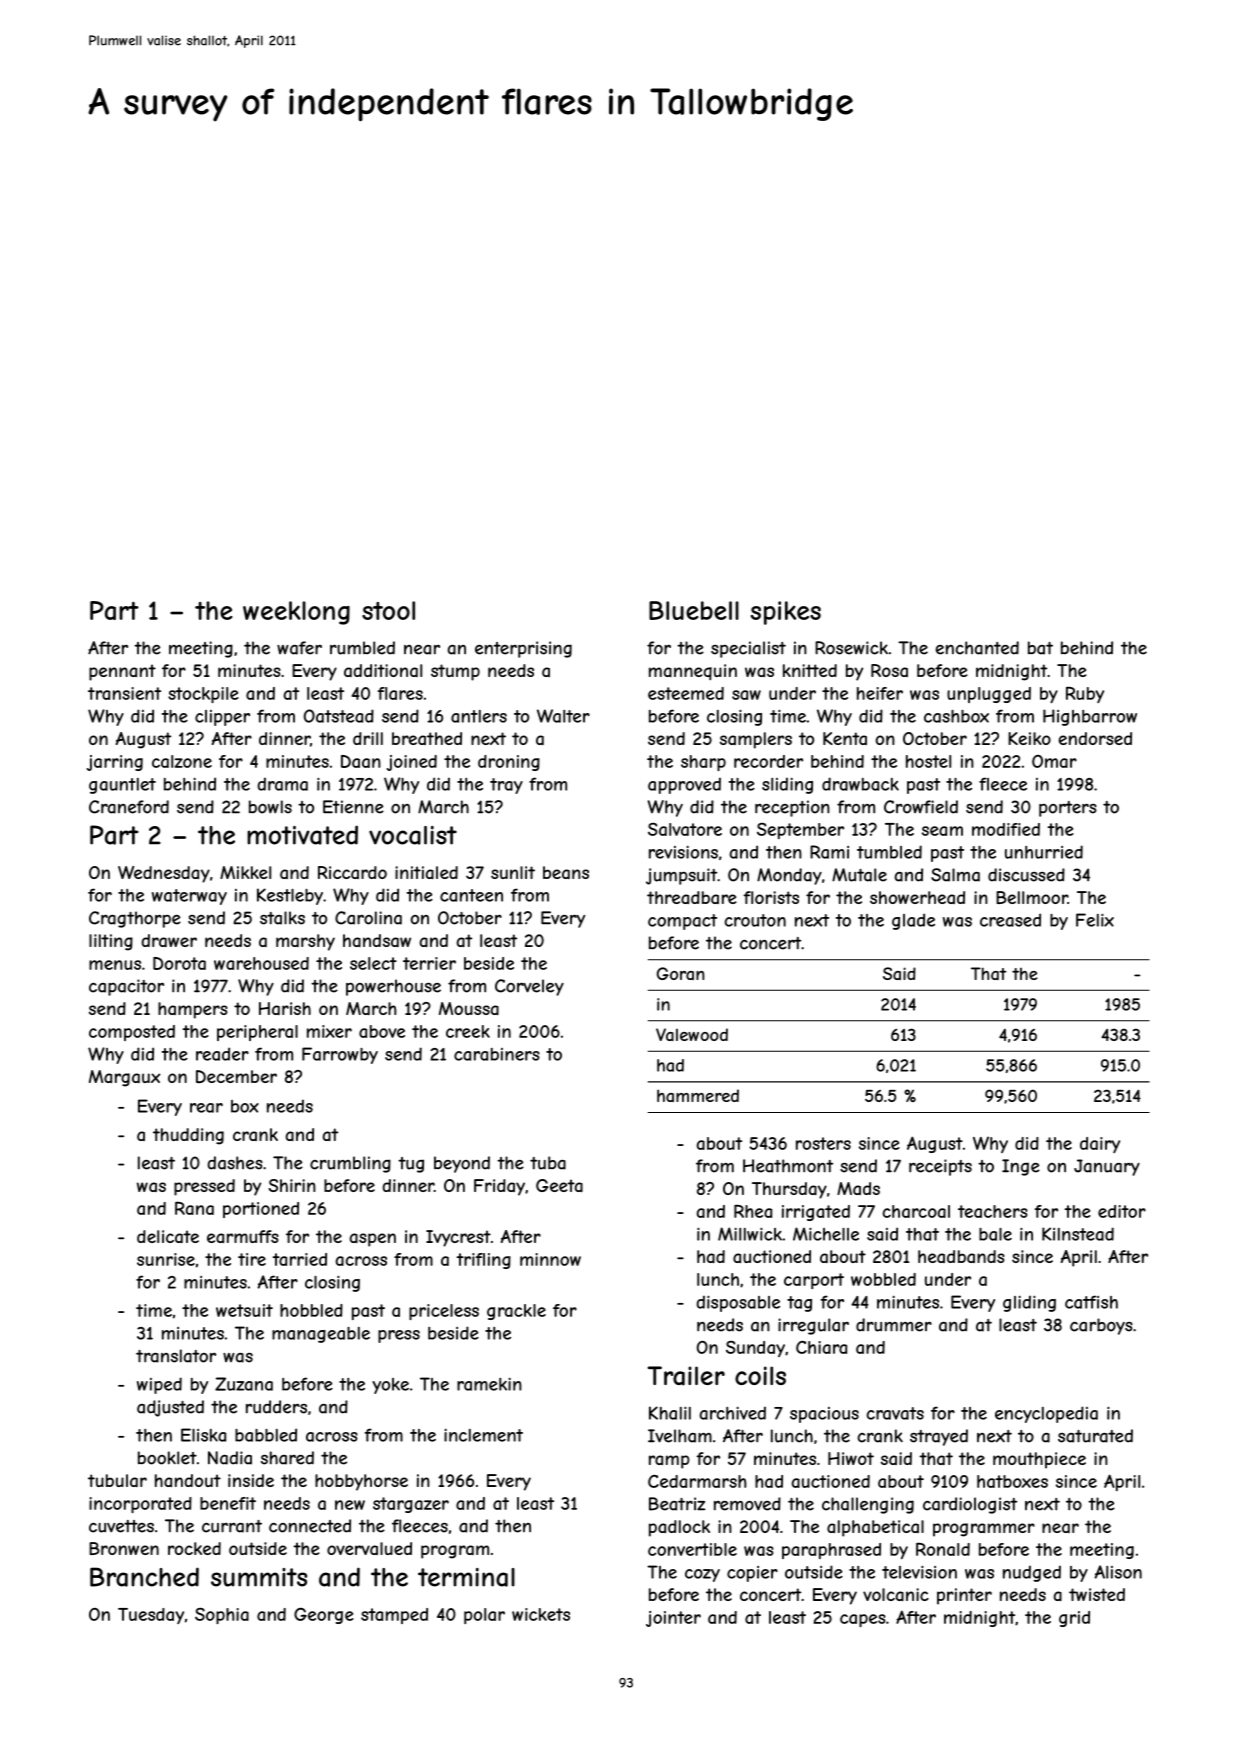  Describe the element at coordinates (125, 1078) in the page. I see `Margaux` at that location.
